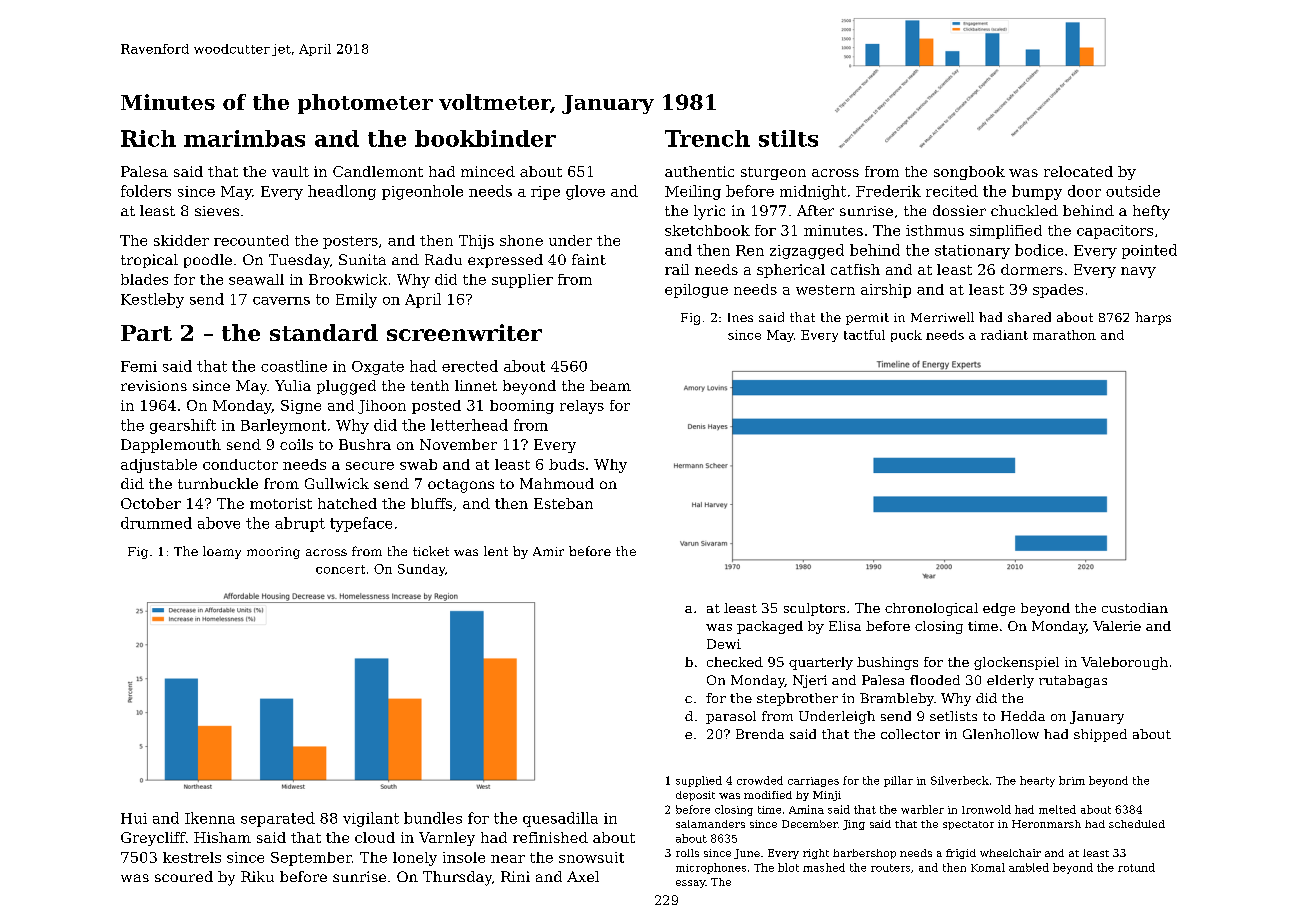 The image size is (1308, 924). Describe the element at coordinates (244, 138) in the page. I see `marimbas` at that location.
